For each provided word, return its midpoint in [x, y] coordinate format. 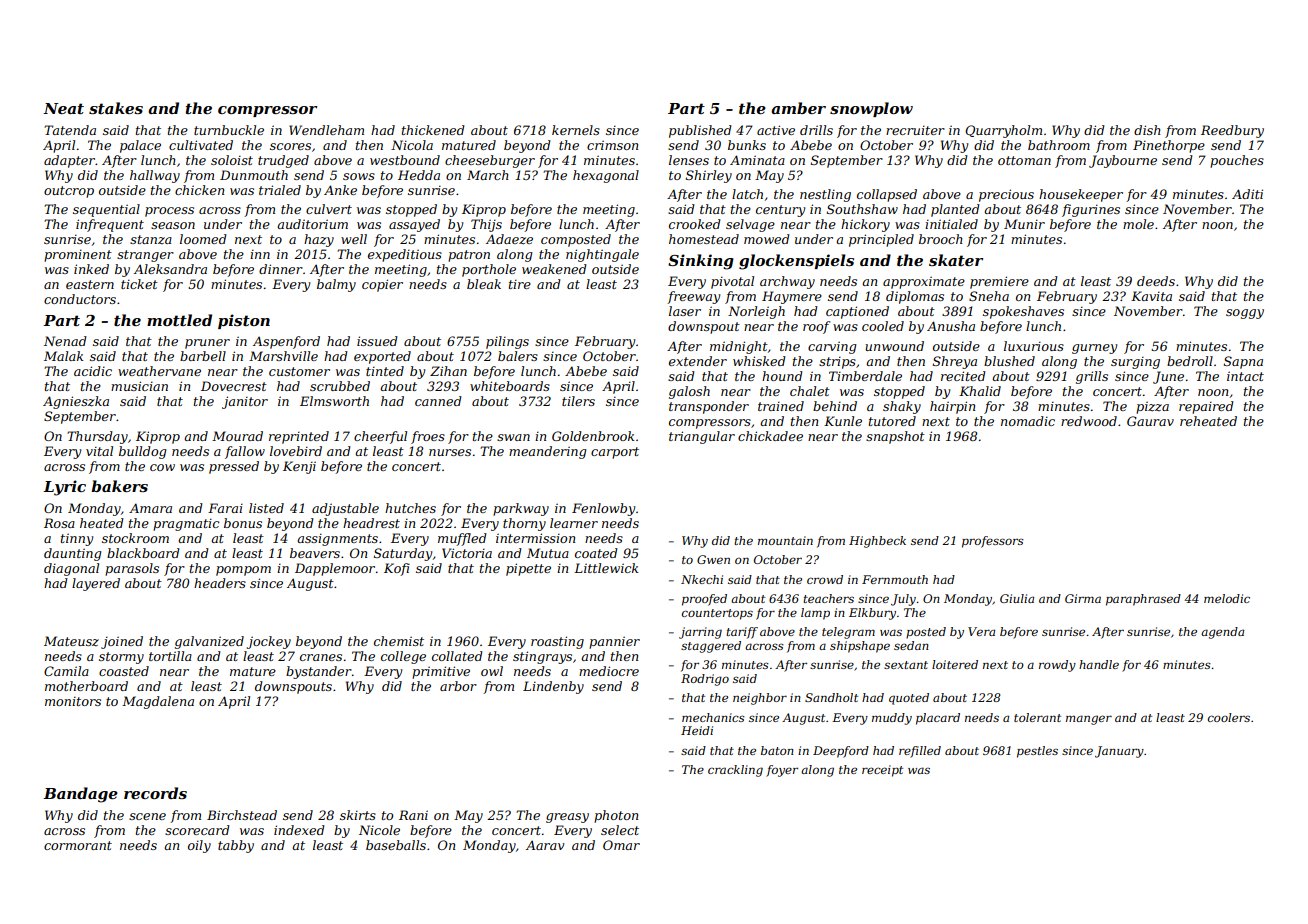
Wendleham [326, 130]
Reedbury [1232, 131]
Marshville [283, 356]
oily [199, 846]
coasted [124, 671]
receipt [882, 771]
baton [777, 750]
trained [781, 406]
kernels [576, 130]
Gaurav [1150, 421]
